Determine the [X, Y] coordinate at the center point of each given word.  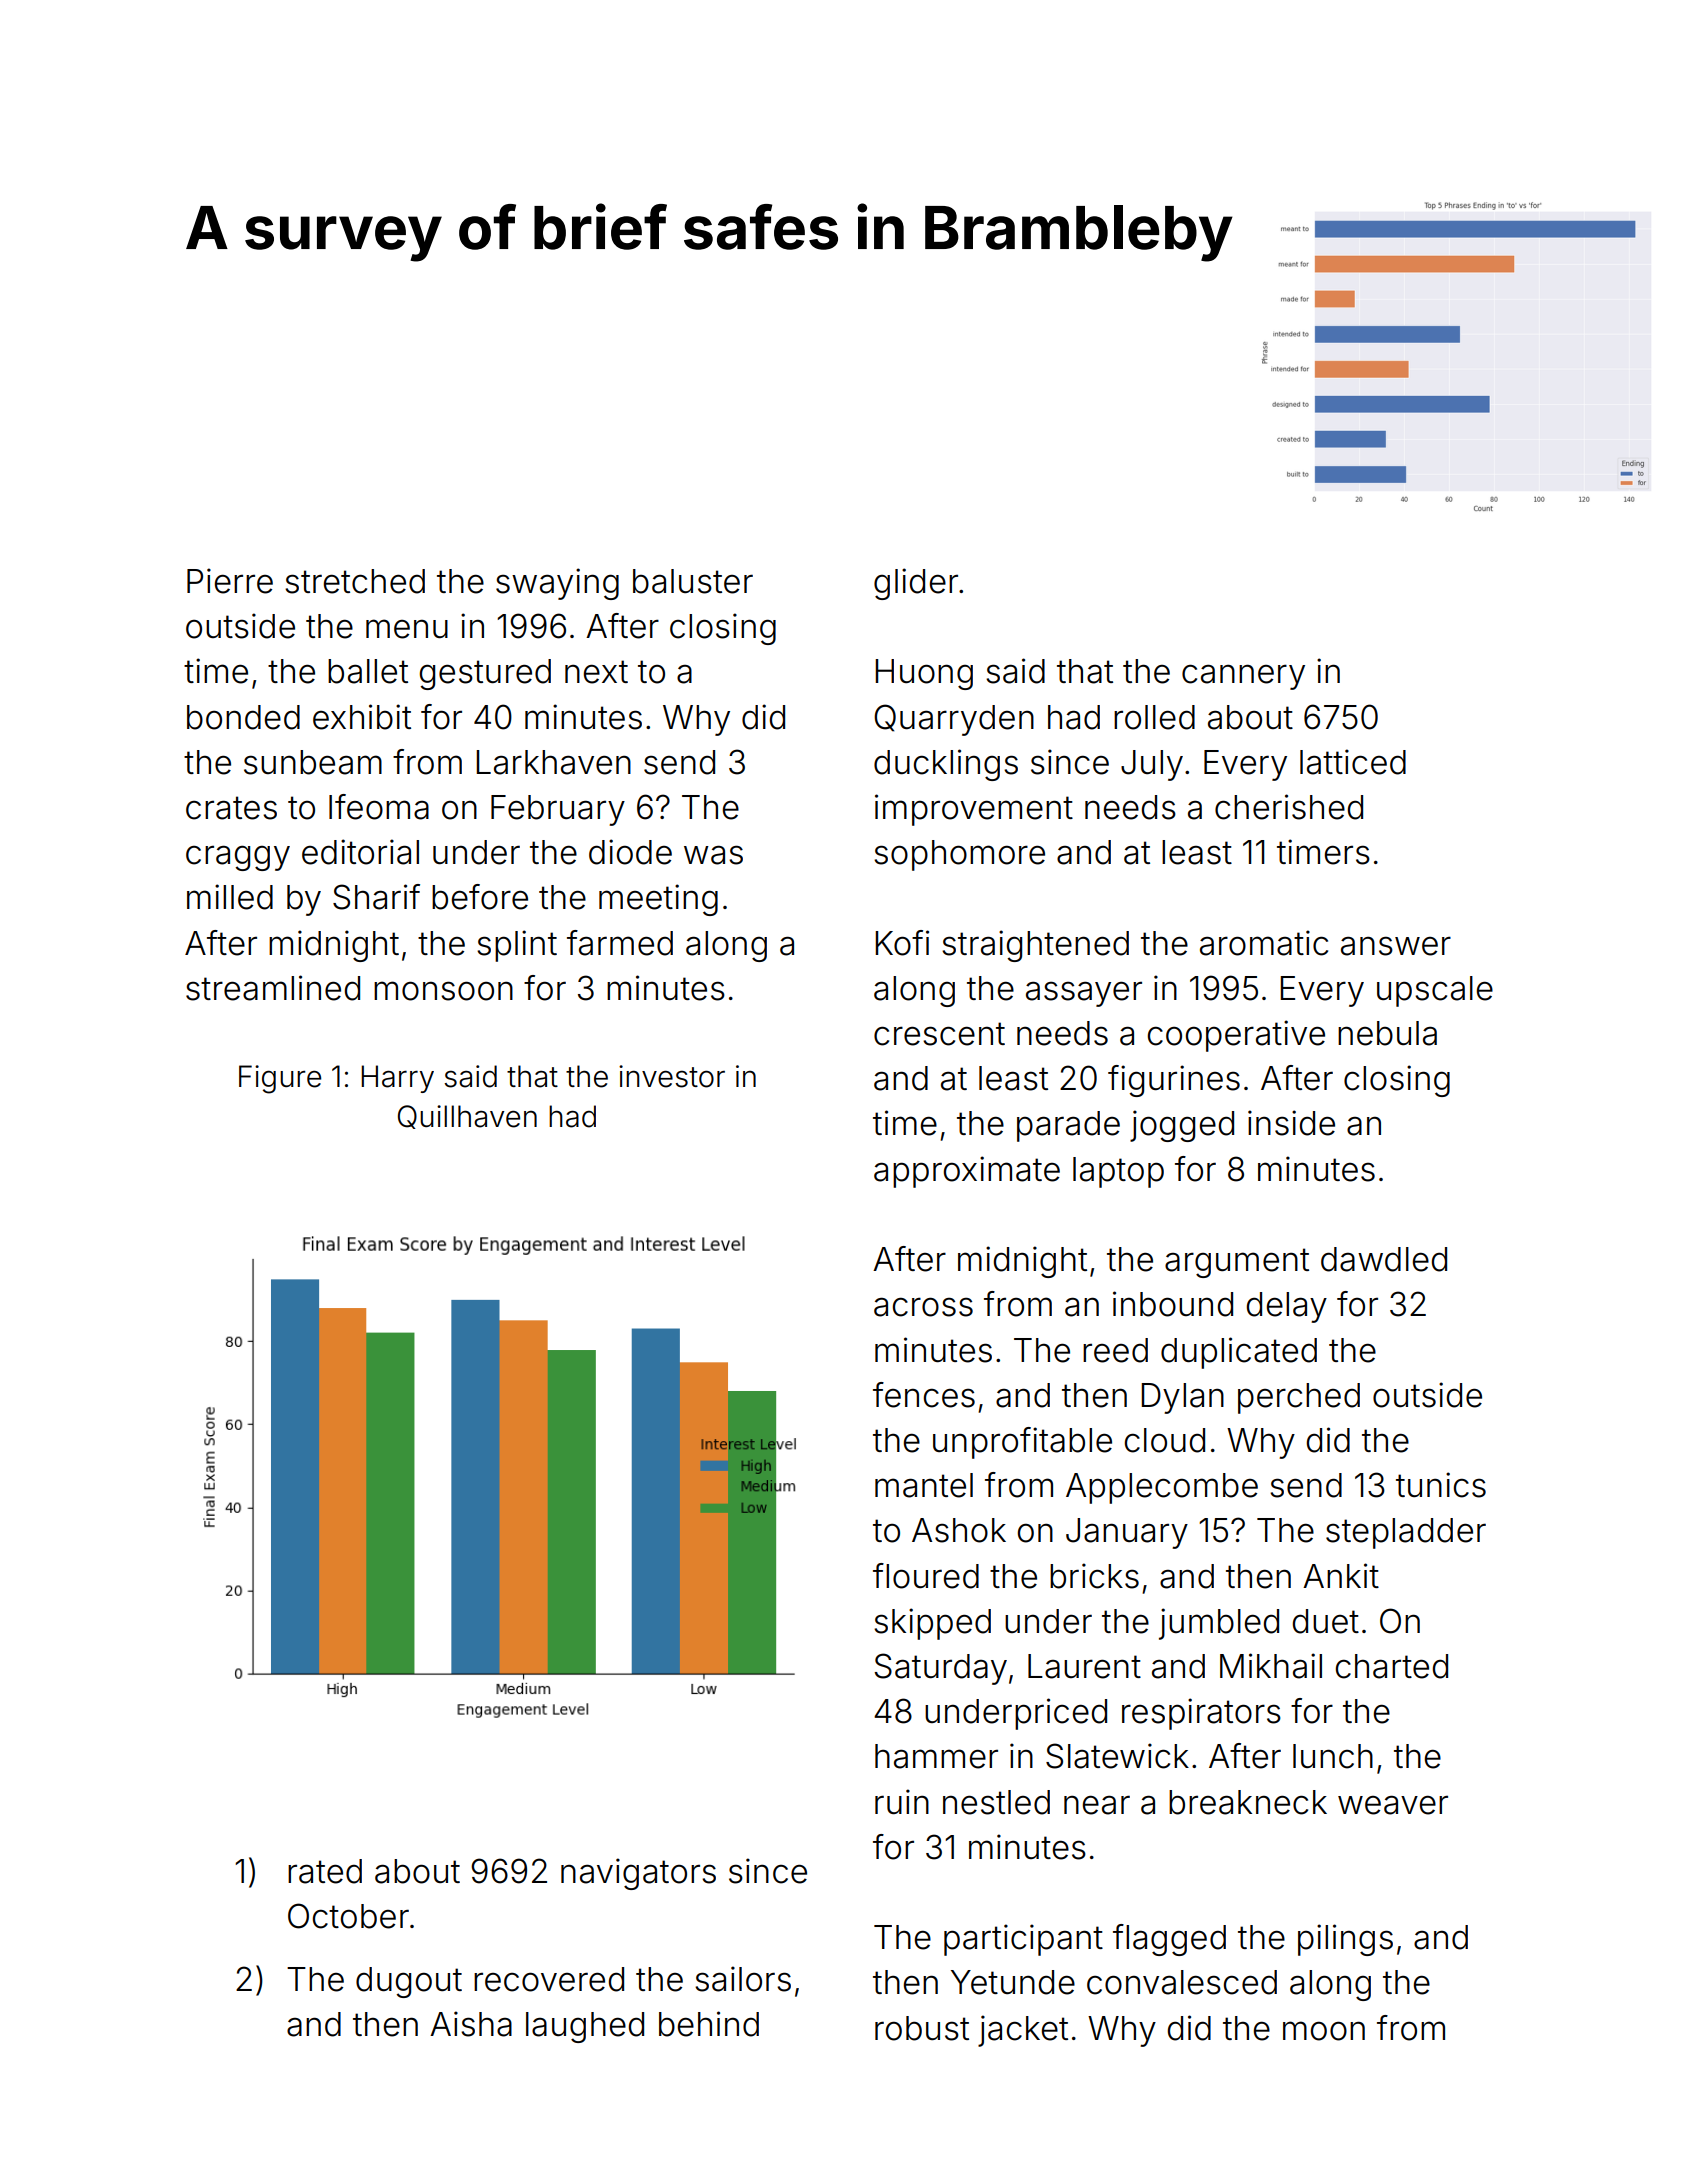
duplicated [1239, 1353]
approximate [967, 1172]
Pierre [230, 581]
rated [325, 1871]
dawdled [1384, 1259]
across [923, 1307]
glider [916, 584]
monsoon [443, 991]
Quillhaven [467, 1117]
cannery [1243, 677]
